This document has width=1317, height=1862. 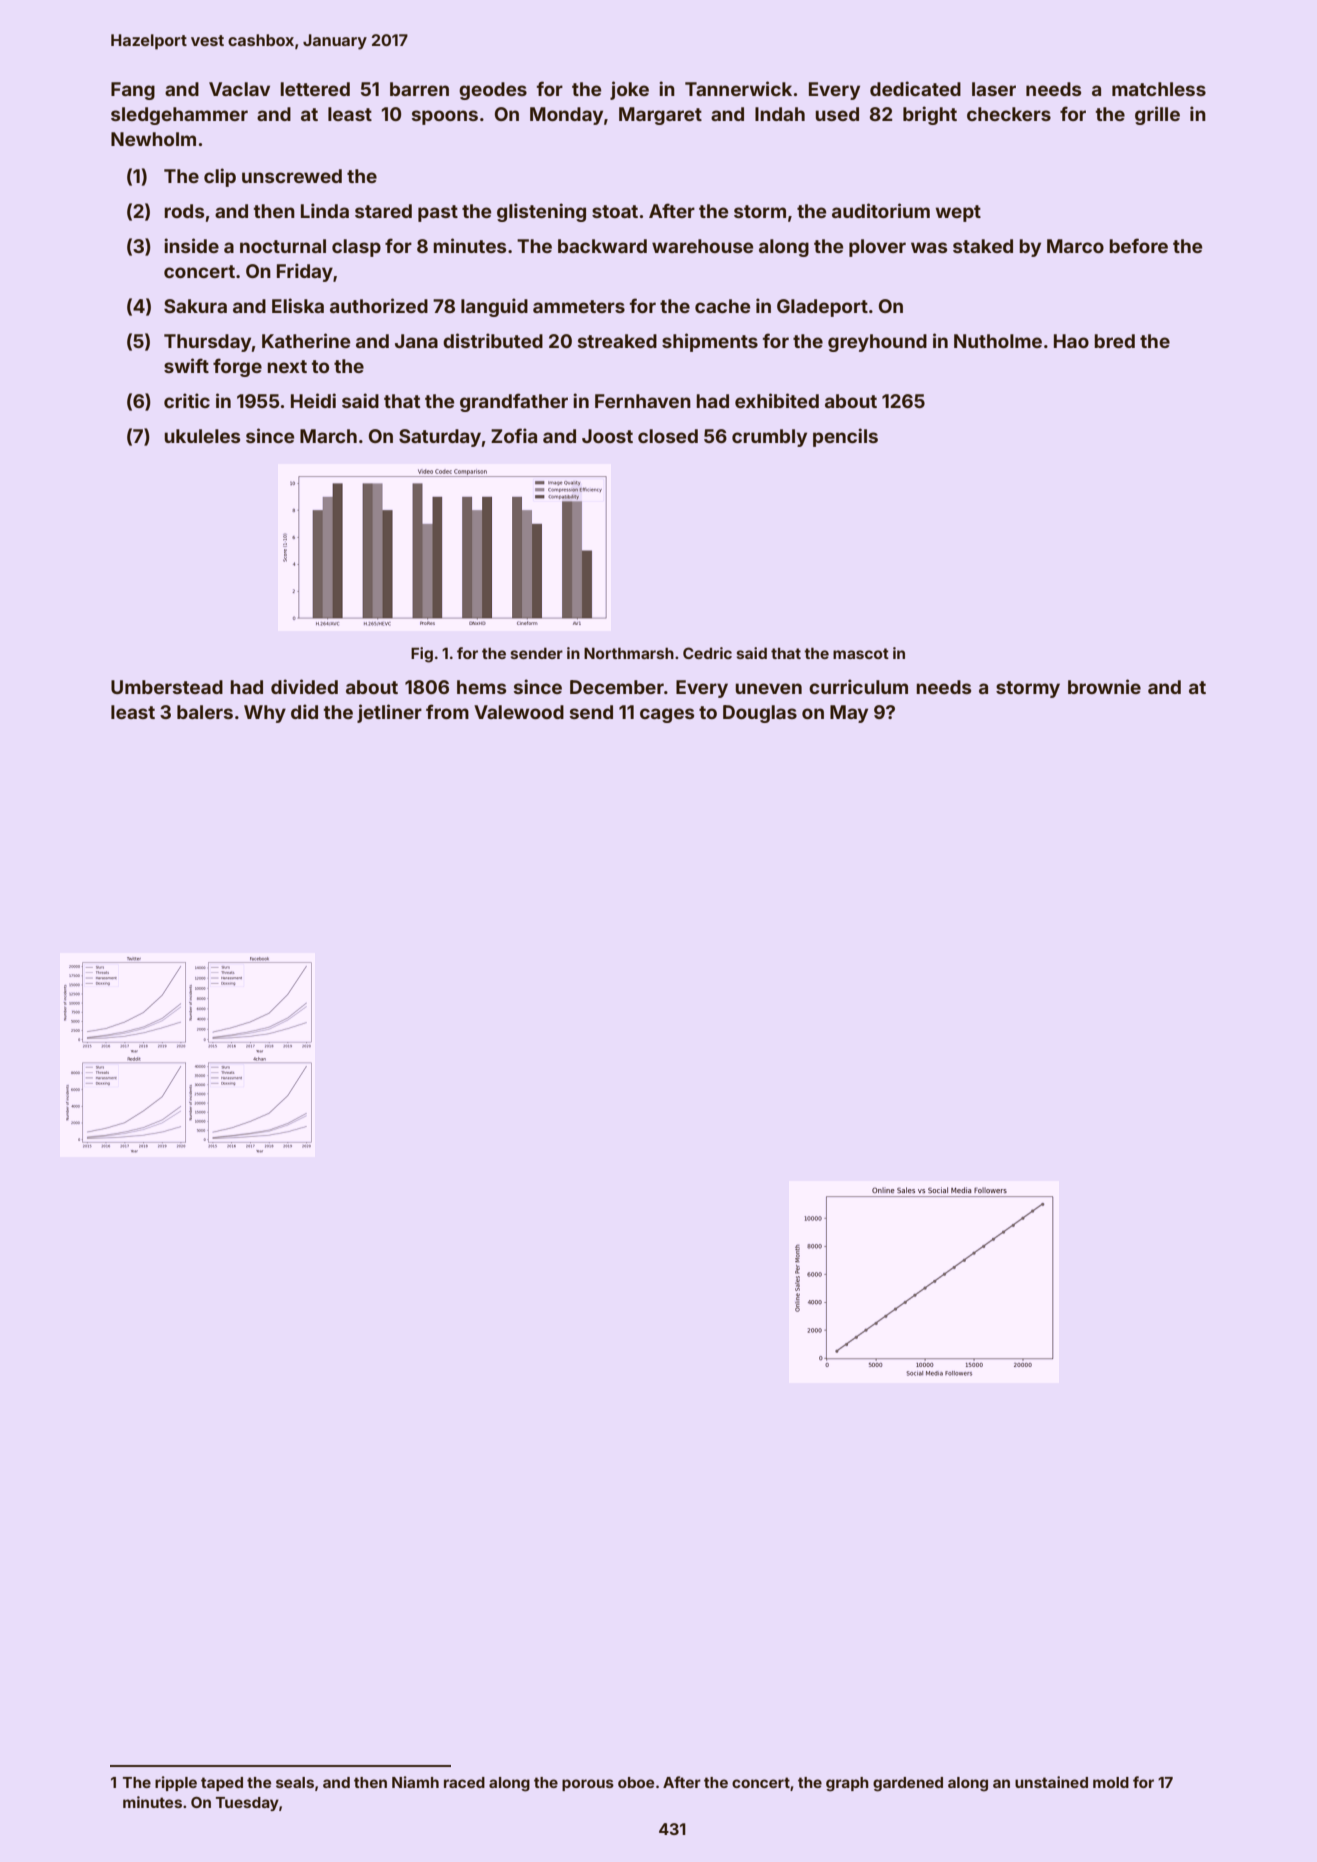 What do you see at coordinates (768, 688) in the document?
I see `uneven` at bounding box center [768, 688].
